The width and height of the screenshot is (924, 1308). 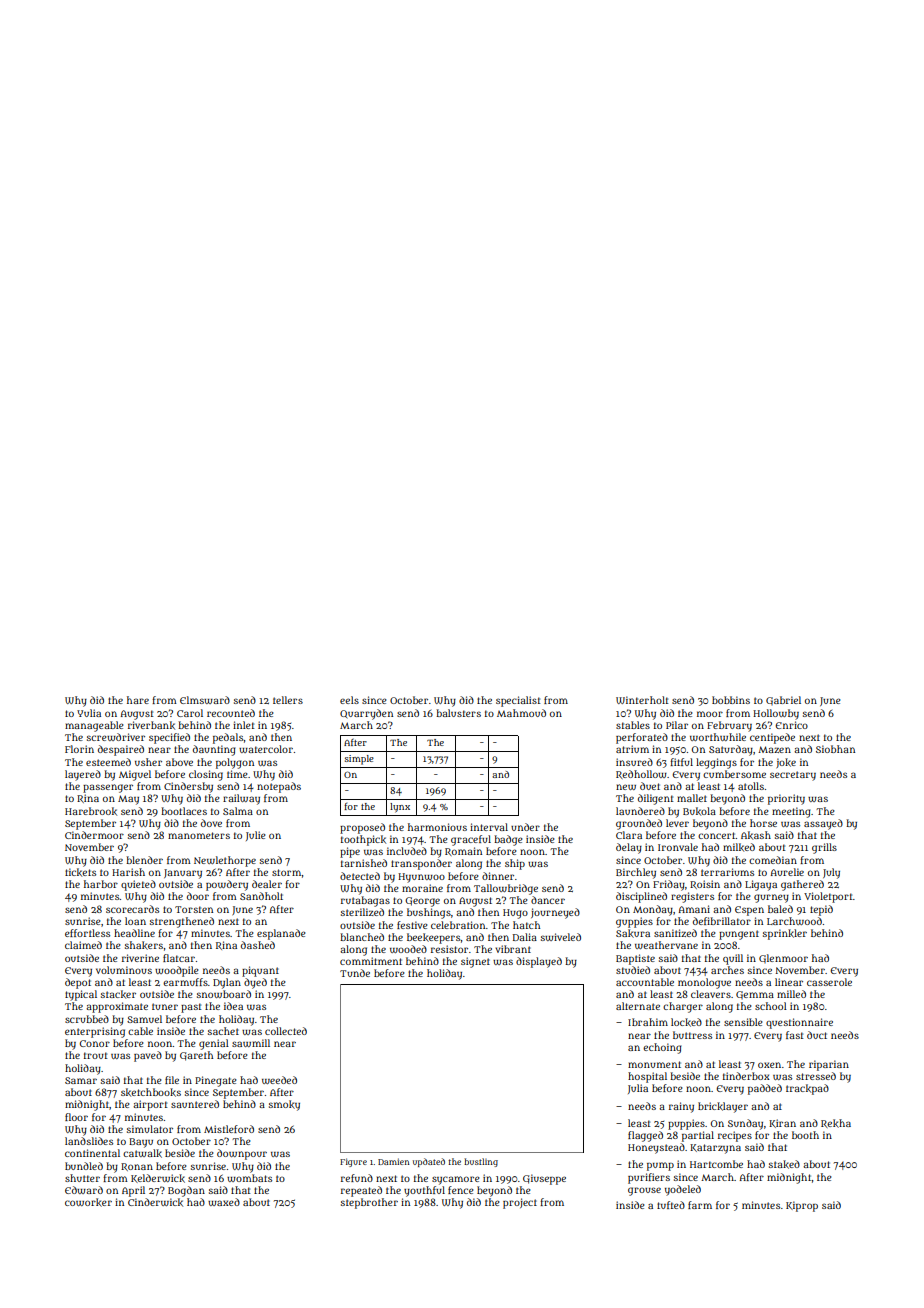 What do you see at coordinates (223, 1031) in the screenshot?
I see `sachet` at bounding box center [223, 1031].
